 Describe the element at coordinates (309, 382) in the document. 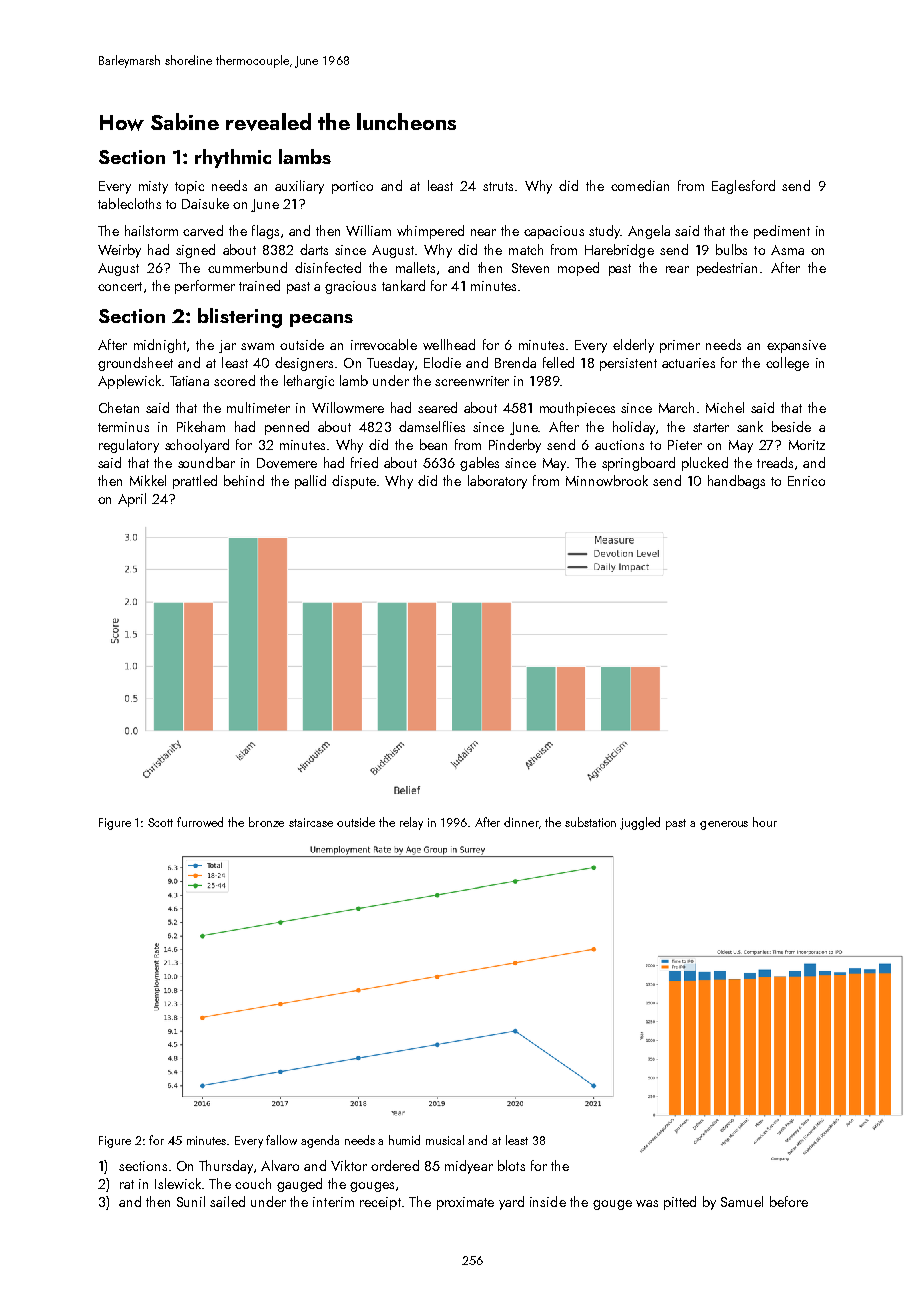

I see `lethargic` at that location.
